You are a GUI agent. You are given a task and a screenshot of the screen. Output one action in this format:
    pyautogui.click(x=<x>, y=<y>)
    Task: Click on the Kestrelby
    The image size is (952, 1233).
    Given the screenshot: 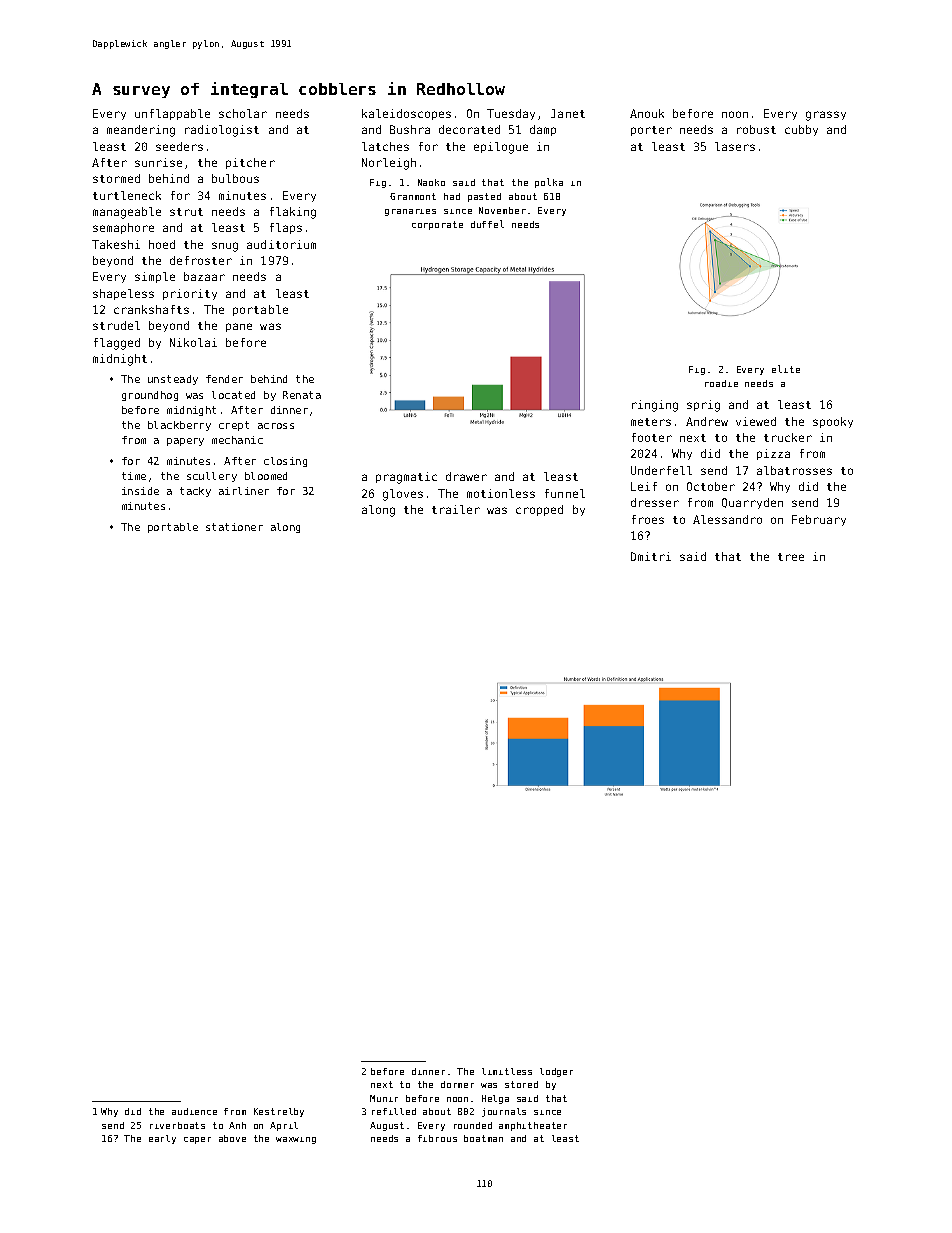 What is the action you would take?
    pyautogui.click(x=279, y=1112)
